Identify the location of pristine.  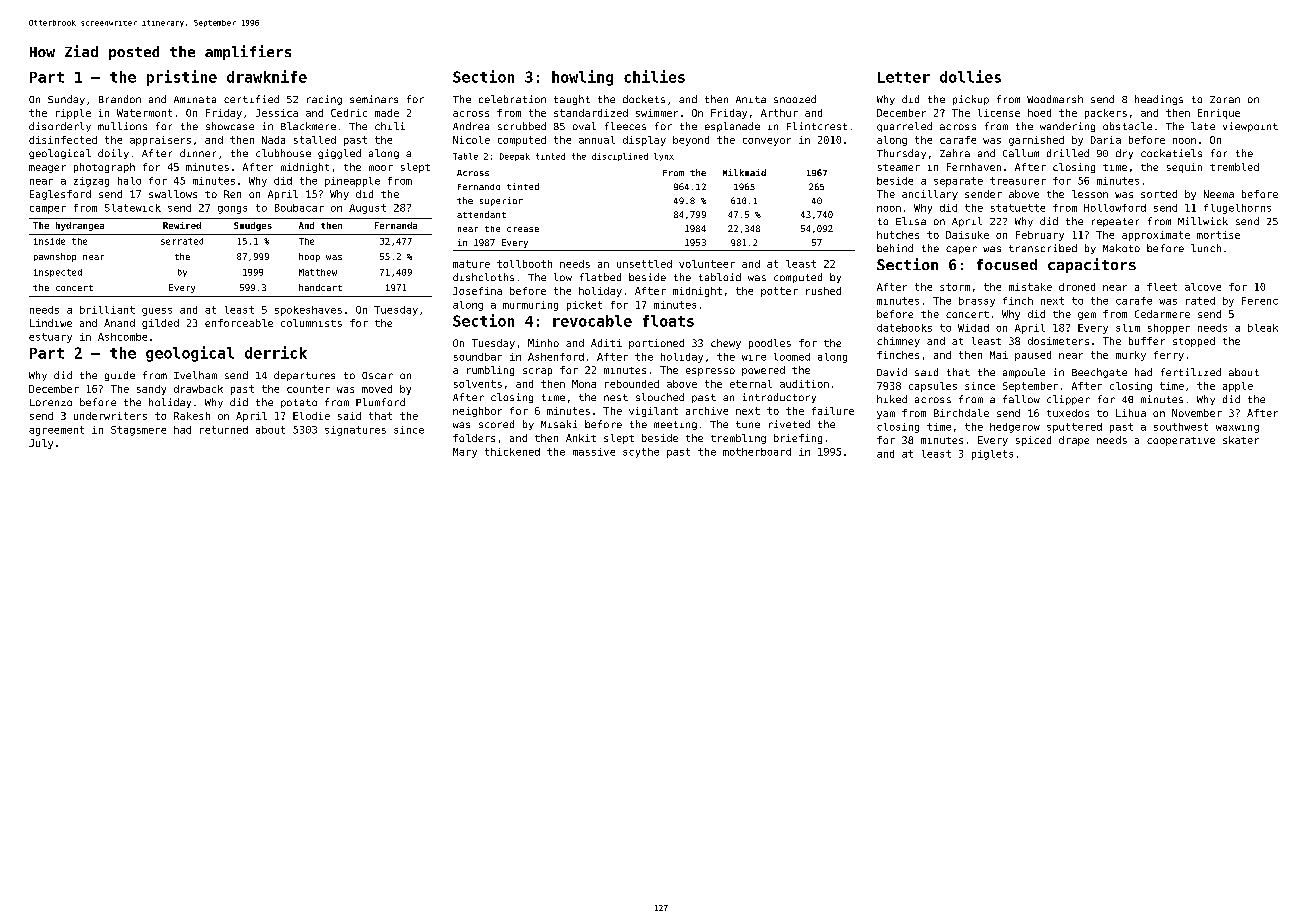
(182, 78).
